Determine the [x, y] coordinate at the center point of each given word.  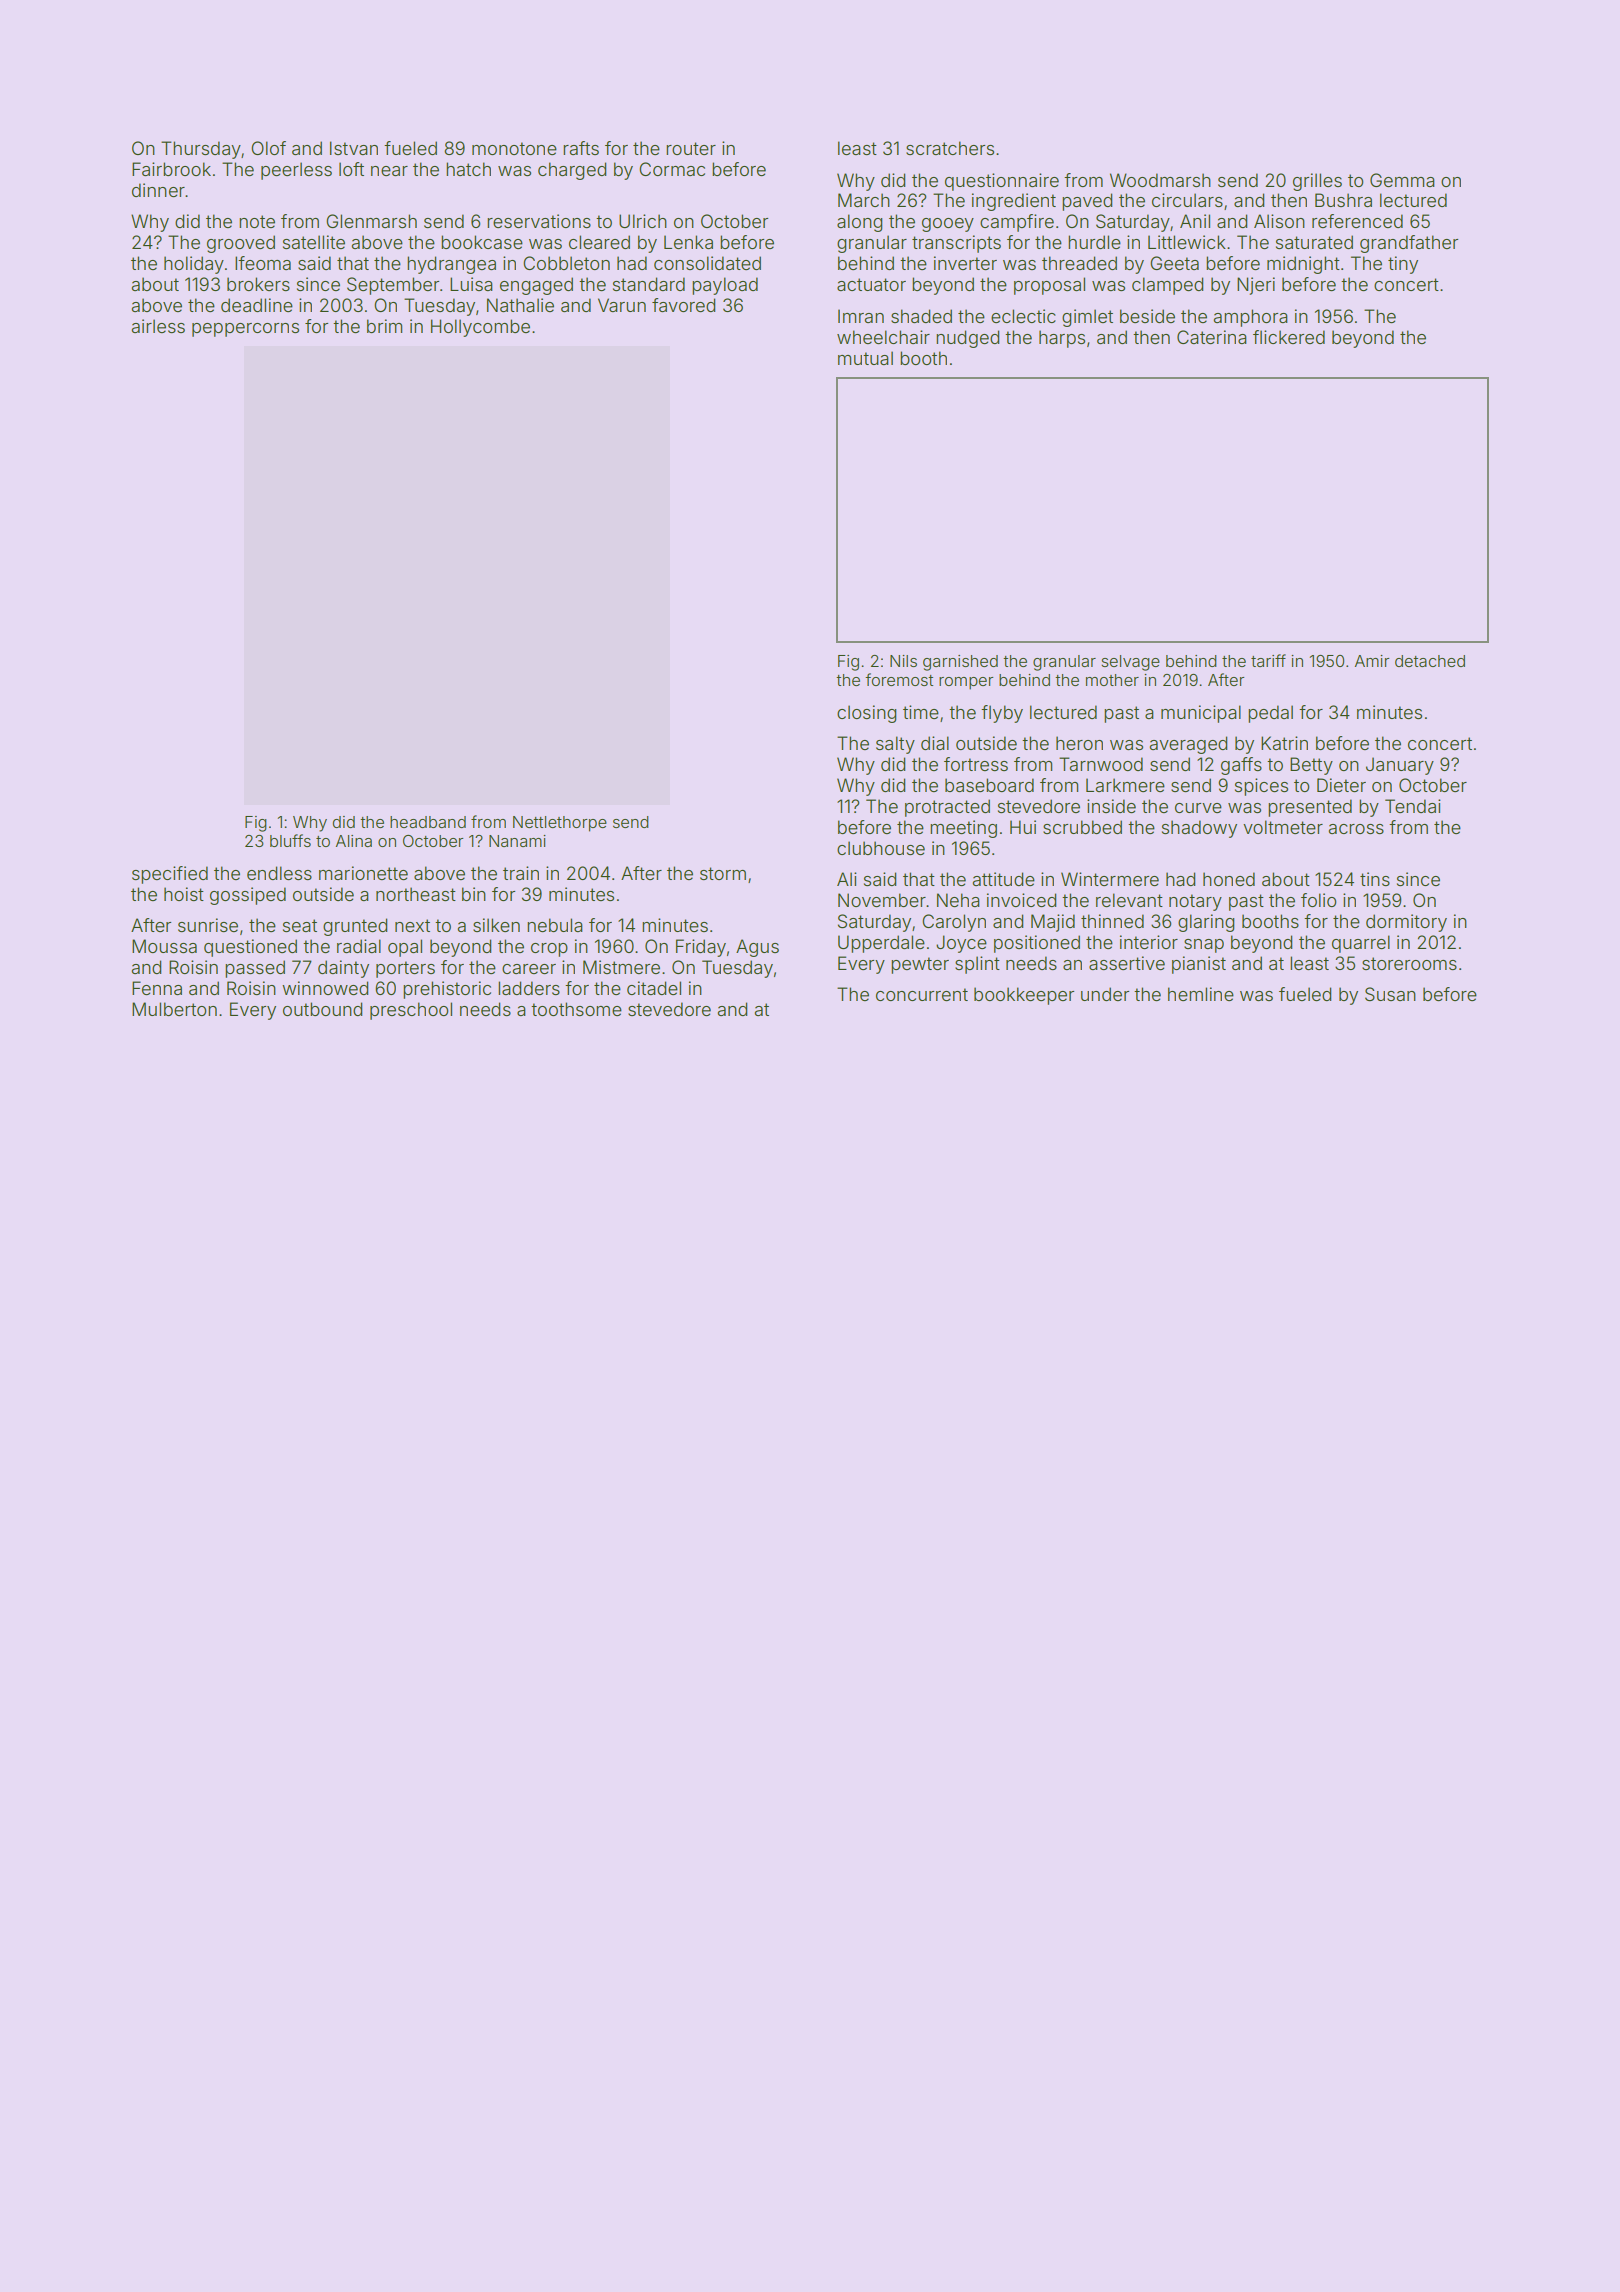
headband [428, 822]
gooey [948, 225]
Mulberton [174, 1009]
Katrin [1284, 743]
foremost [899, 679]
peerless [296, 171]
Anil [1195, 221]
